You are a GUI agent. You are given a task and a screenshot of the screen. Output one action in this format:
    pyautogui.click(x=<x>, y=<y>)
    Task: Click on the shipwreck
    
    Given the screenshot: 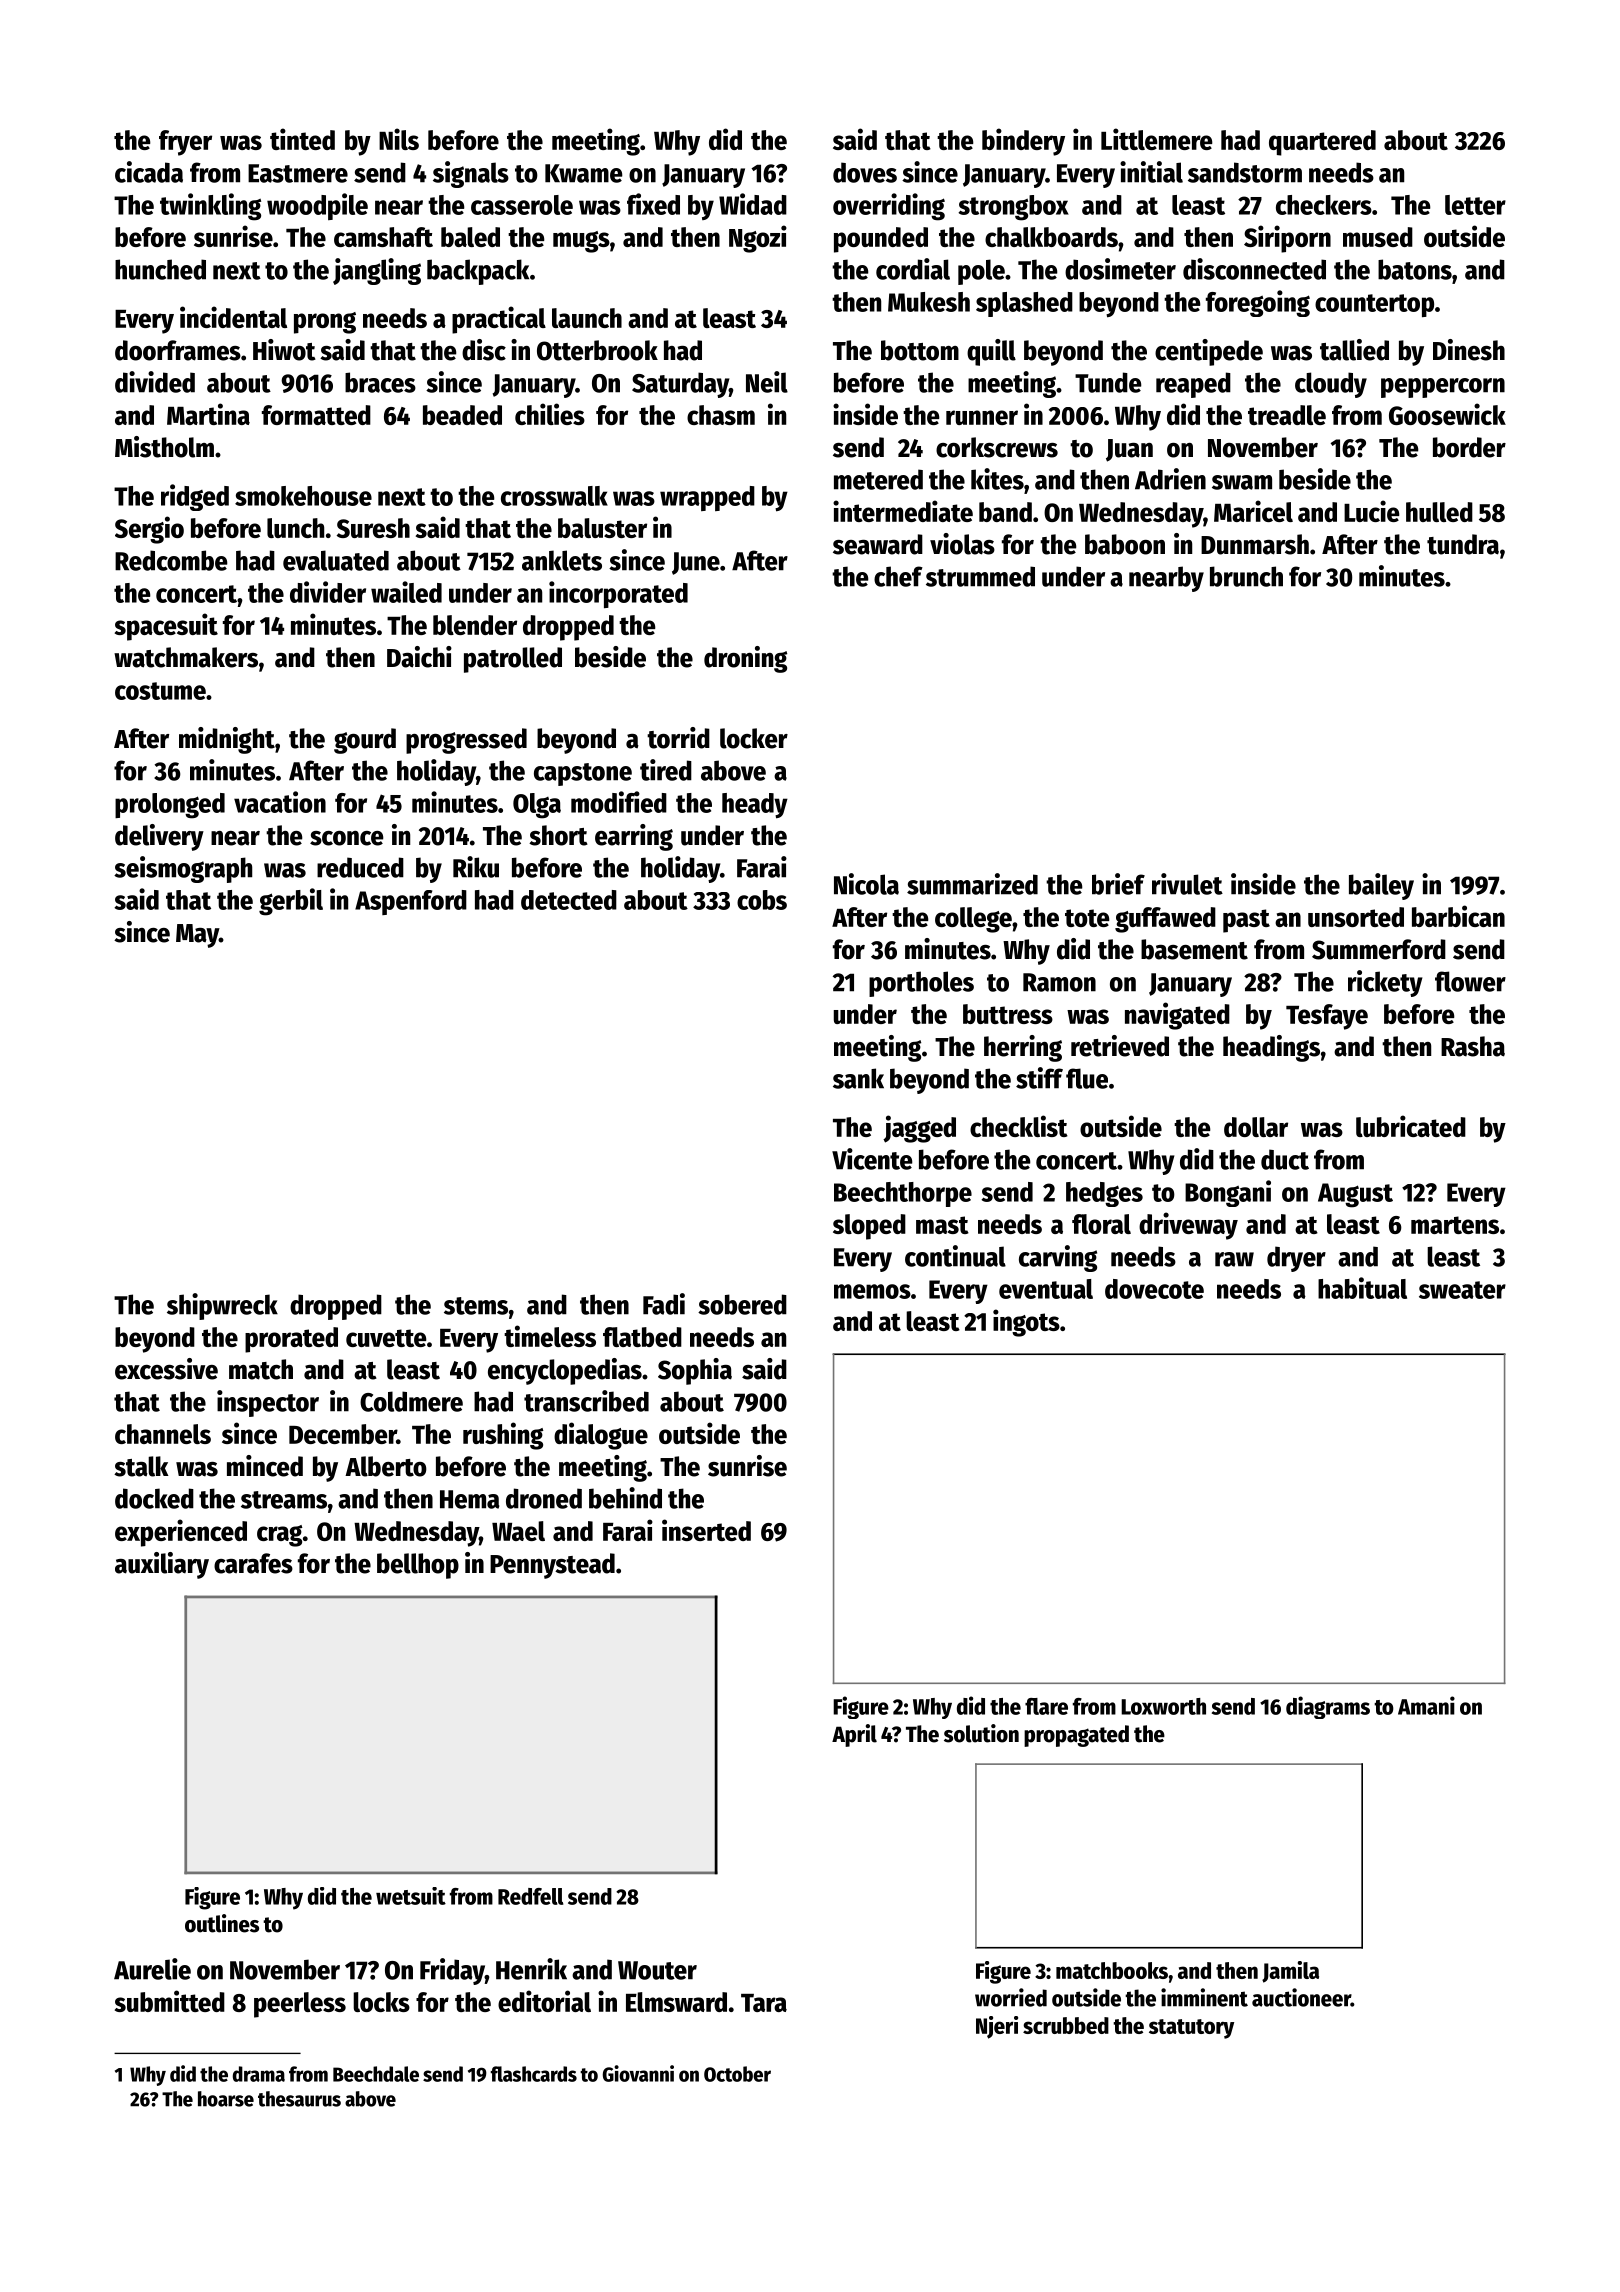 What is the action you would take?
    pyautogui.click(x=222, y=1306)
